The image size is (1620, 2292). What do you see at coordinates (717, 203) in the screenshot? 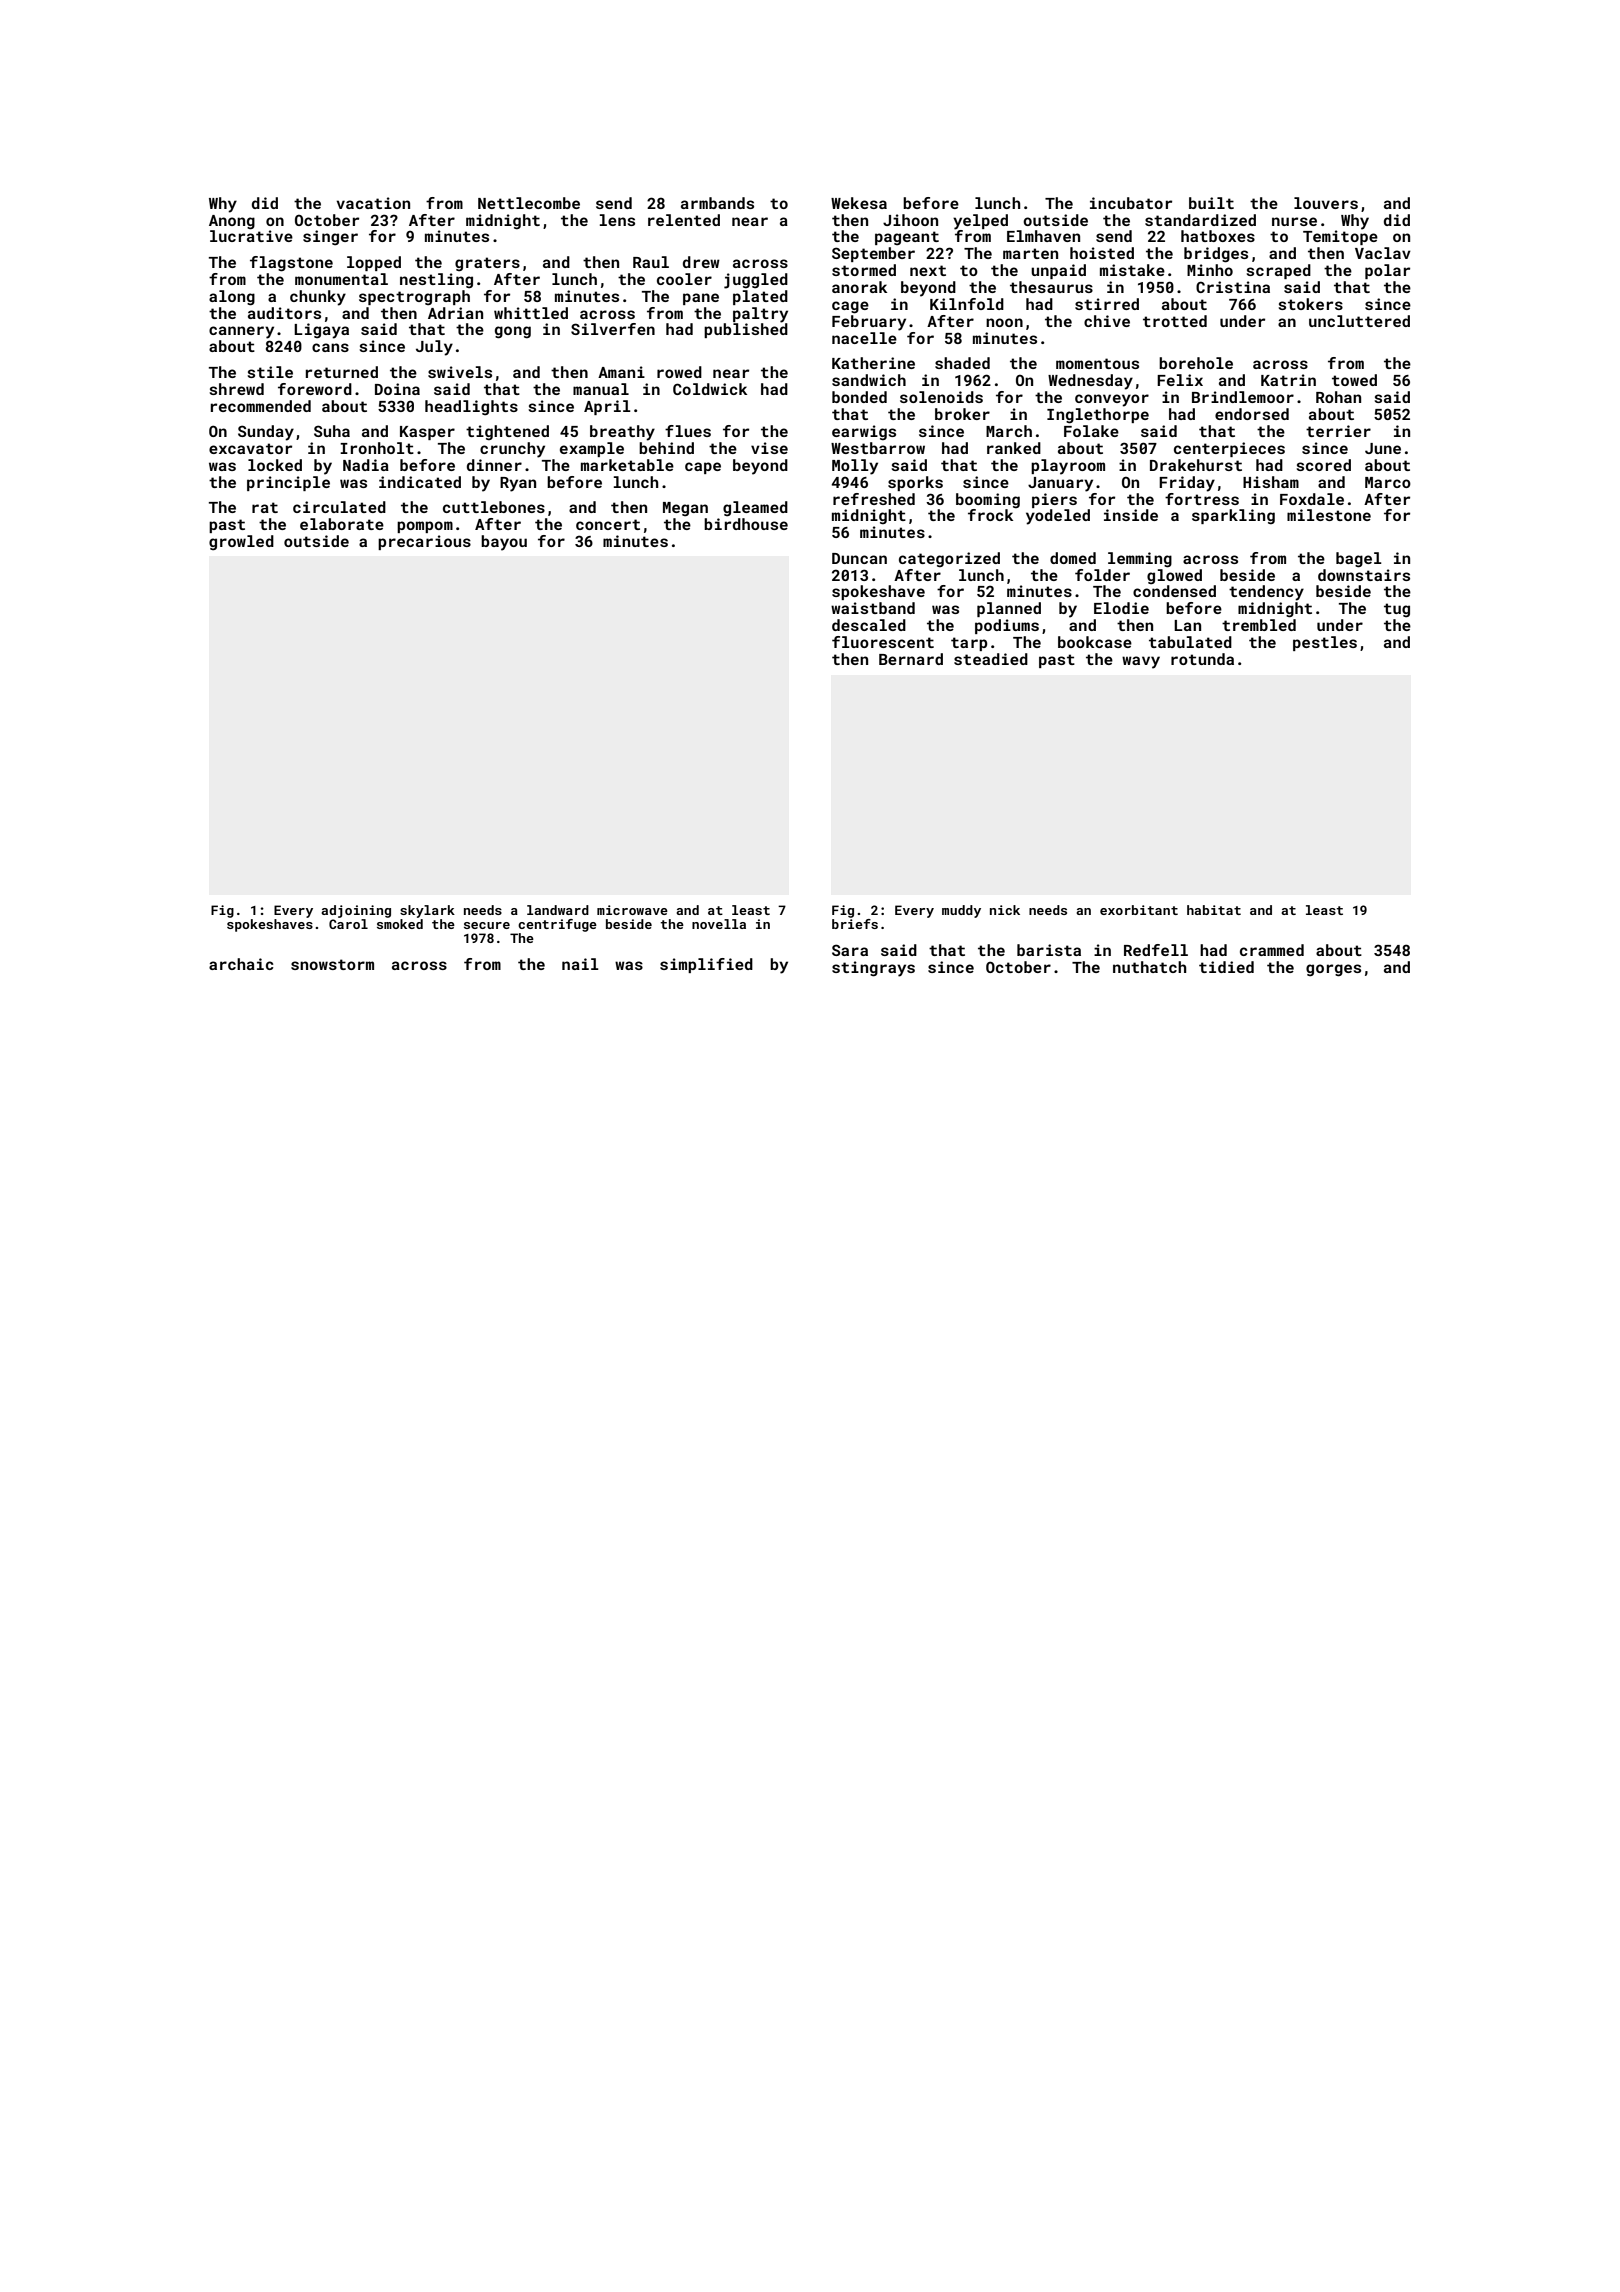
I see `armbands` at bounding box center [717, 203].
